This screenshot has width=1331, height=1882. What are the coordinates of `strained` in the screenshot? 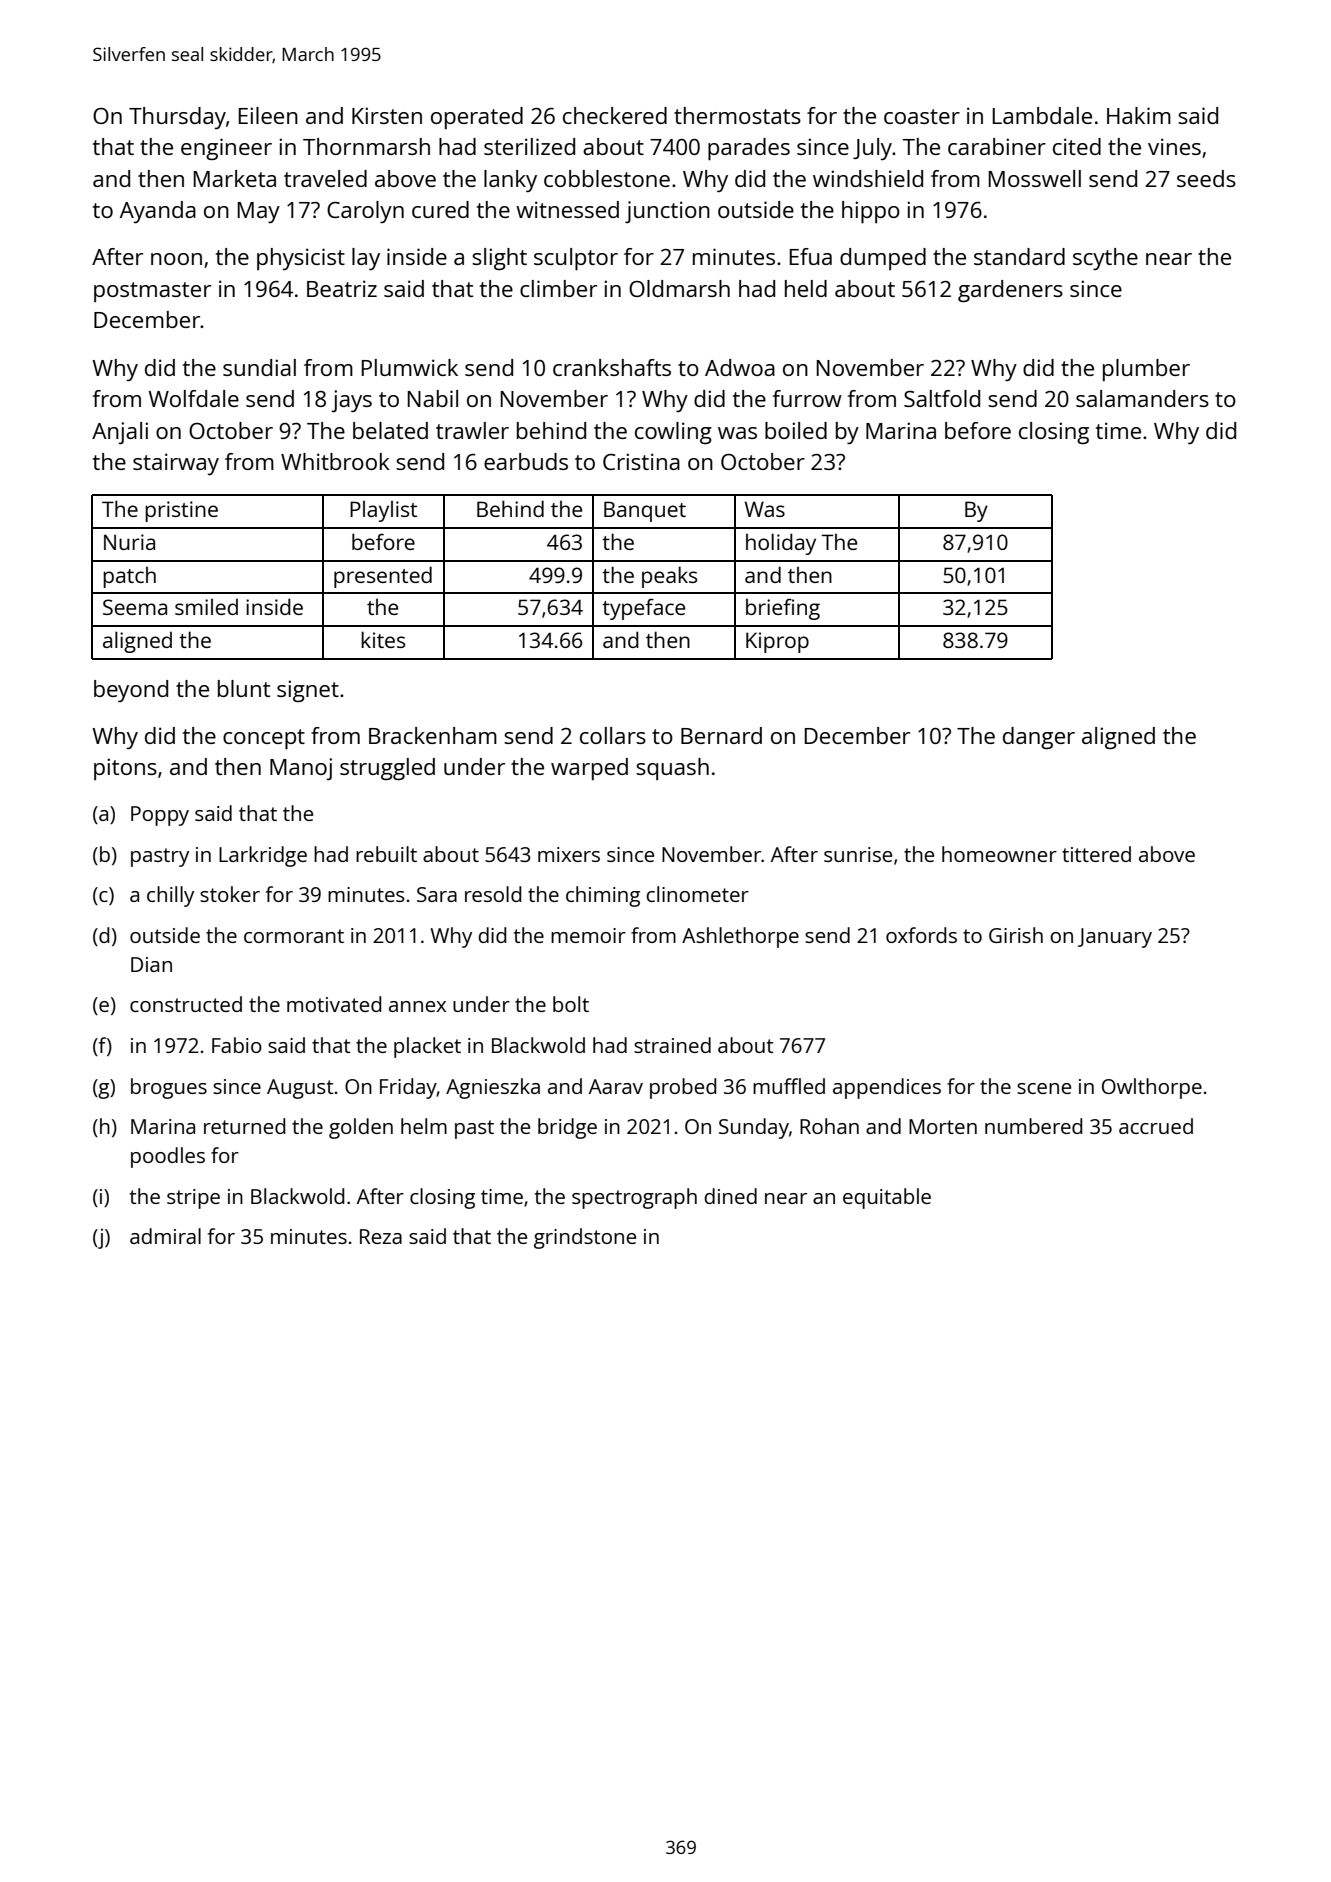 It's located at (672, 1045).
